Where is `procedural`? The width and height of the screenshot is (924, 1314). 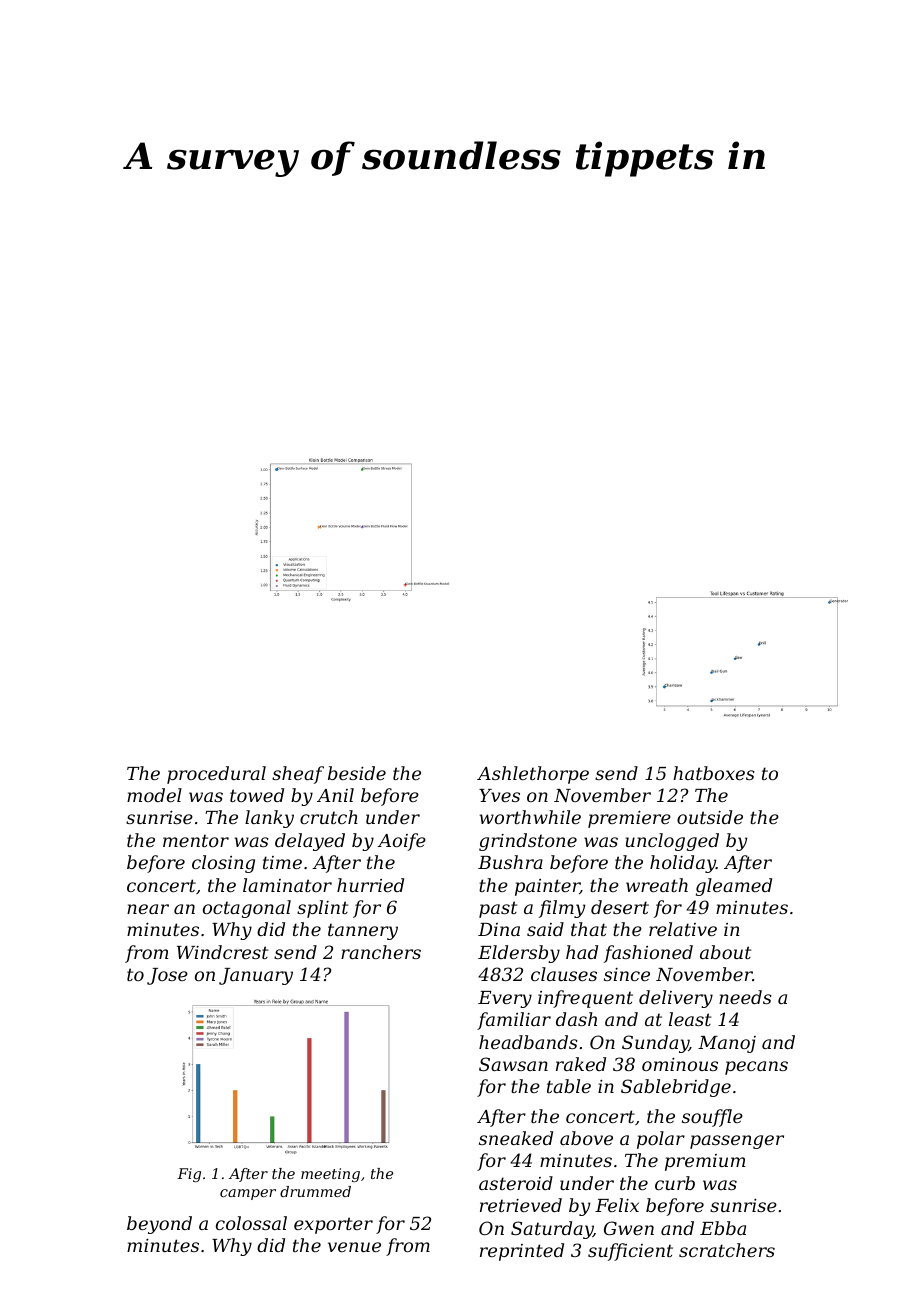 procedural is located at coordinates (216, 775).
